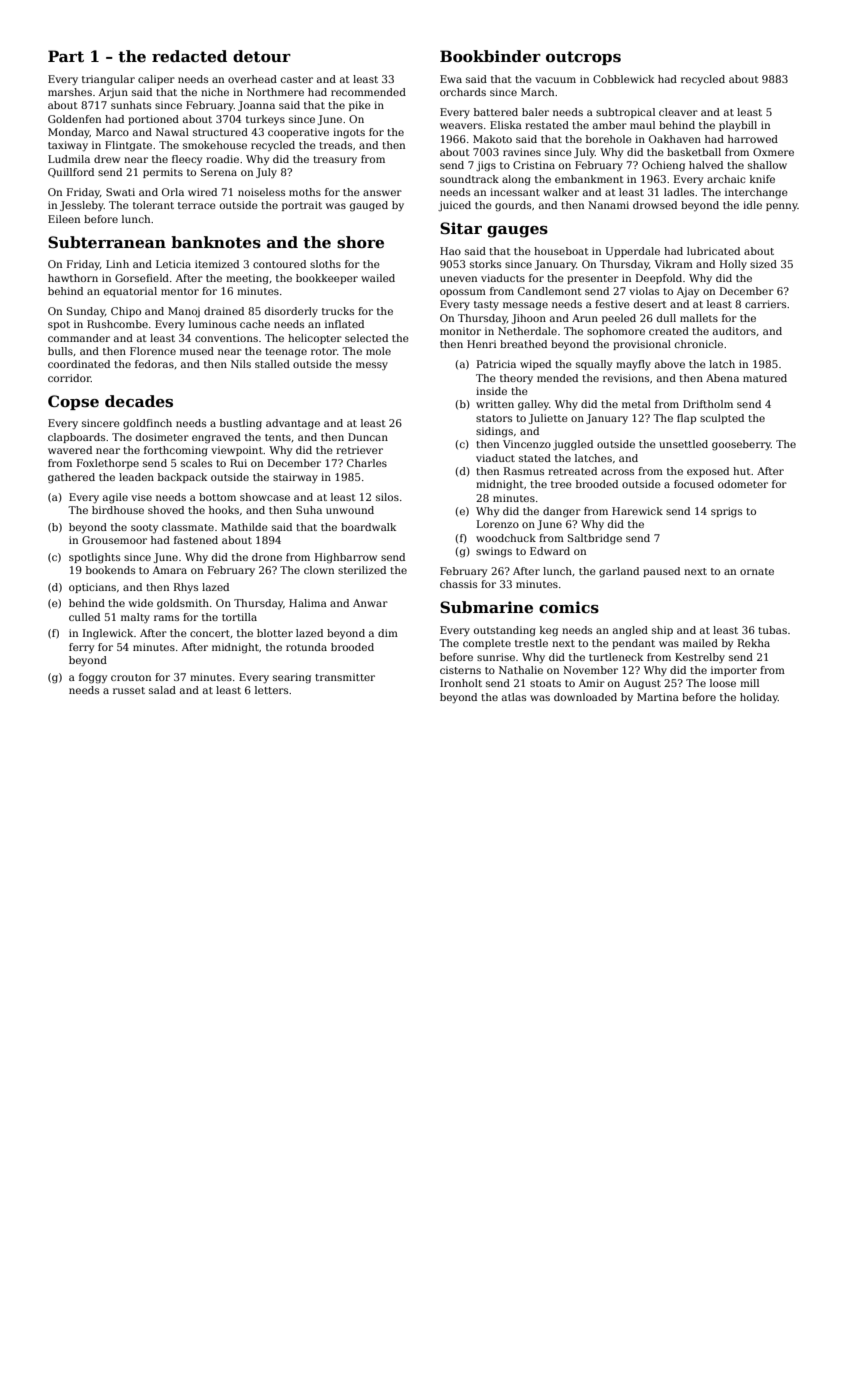  I want to click on gauges, so click(517, 232).
